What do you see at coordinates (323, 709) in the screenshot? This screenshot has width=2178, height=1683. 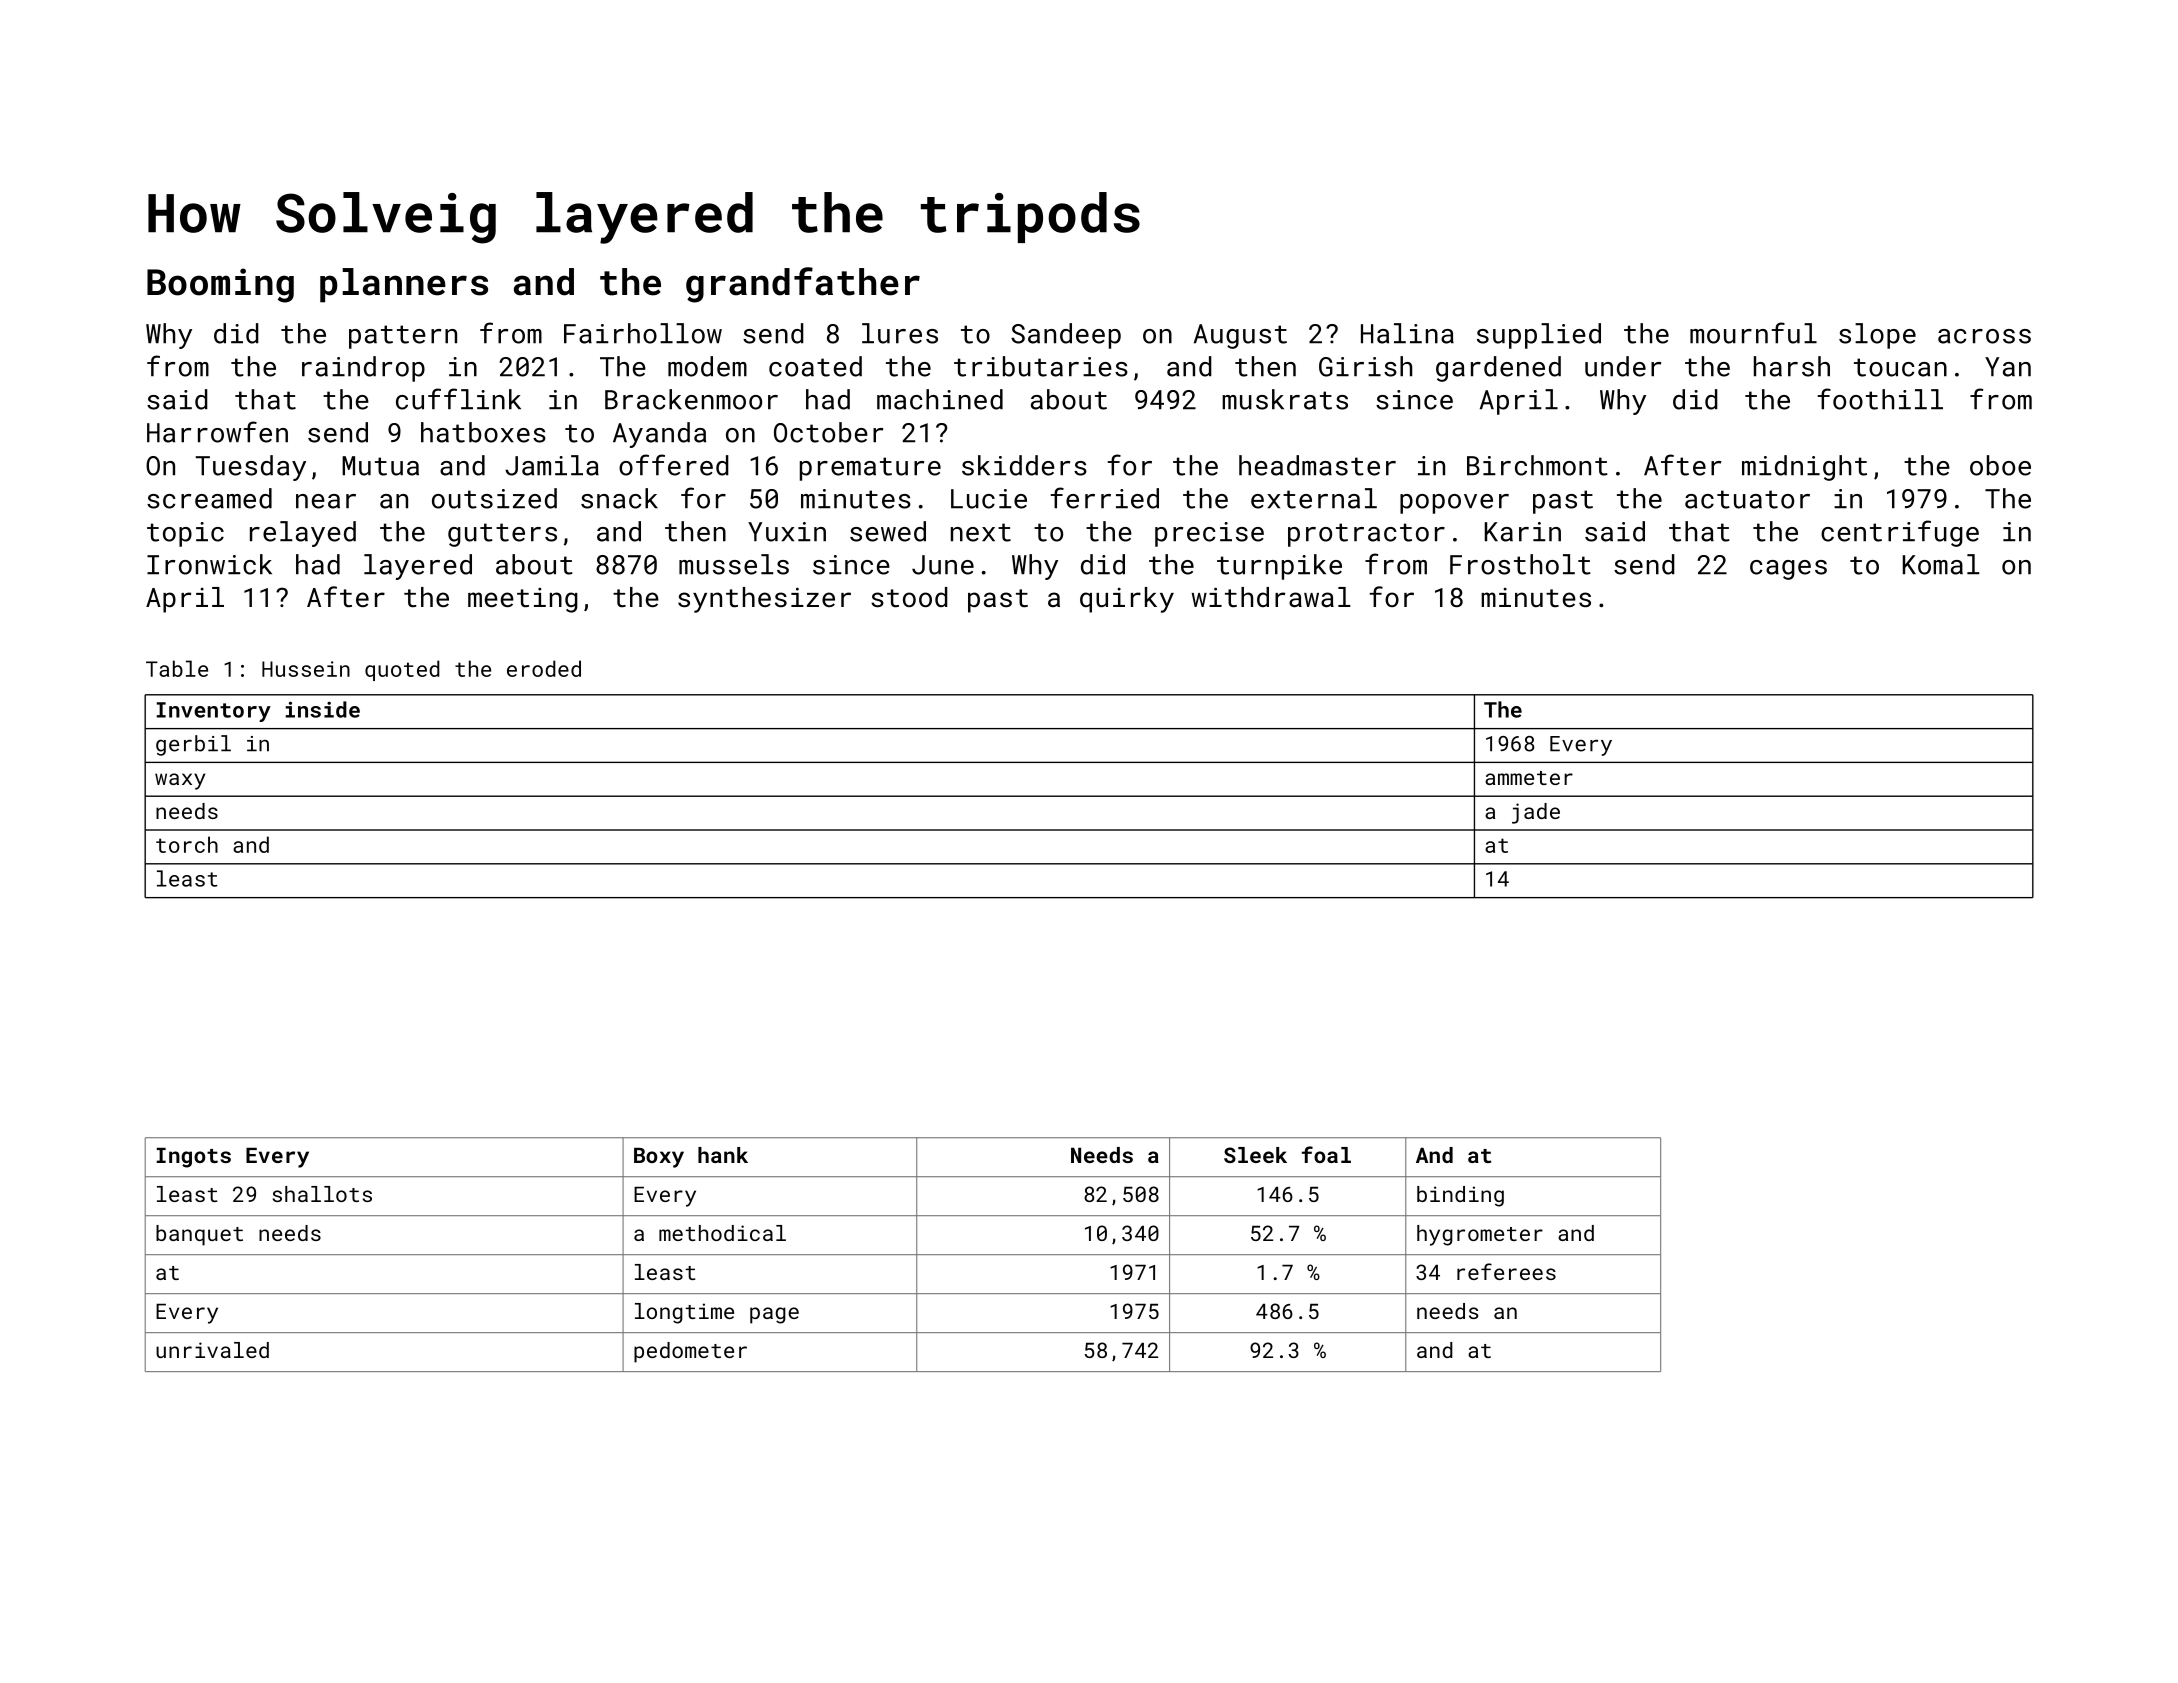 I see `inside` at bounding box center [323, 709].
